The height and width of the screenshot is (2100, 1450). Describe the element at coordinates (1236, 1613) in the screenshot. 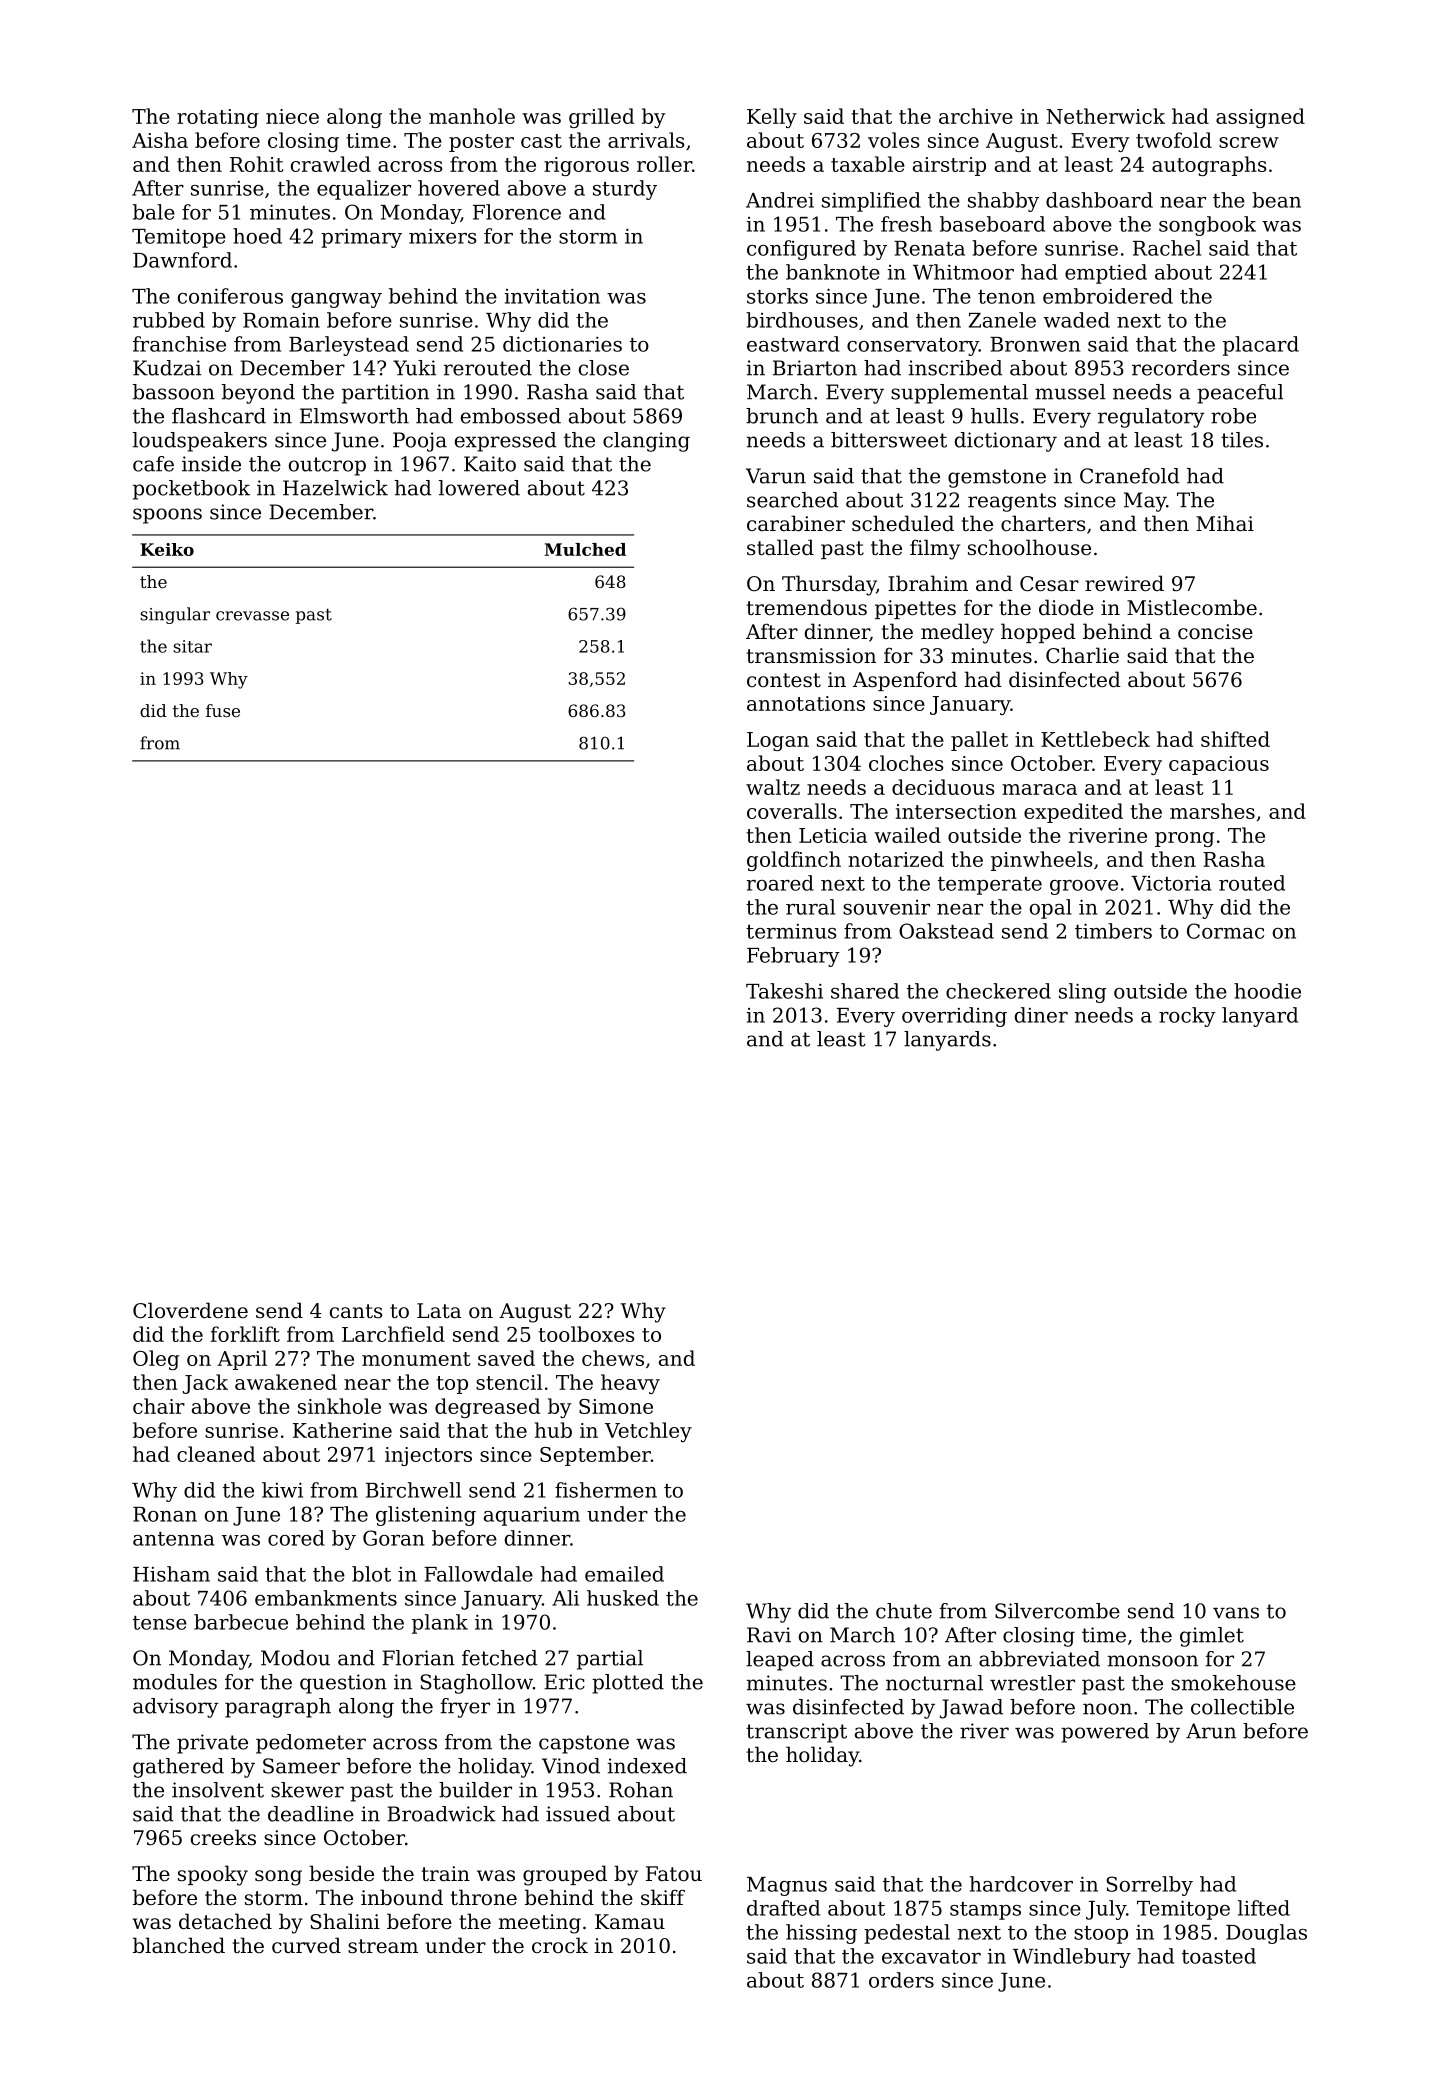

I see `vans` at that location.
